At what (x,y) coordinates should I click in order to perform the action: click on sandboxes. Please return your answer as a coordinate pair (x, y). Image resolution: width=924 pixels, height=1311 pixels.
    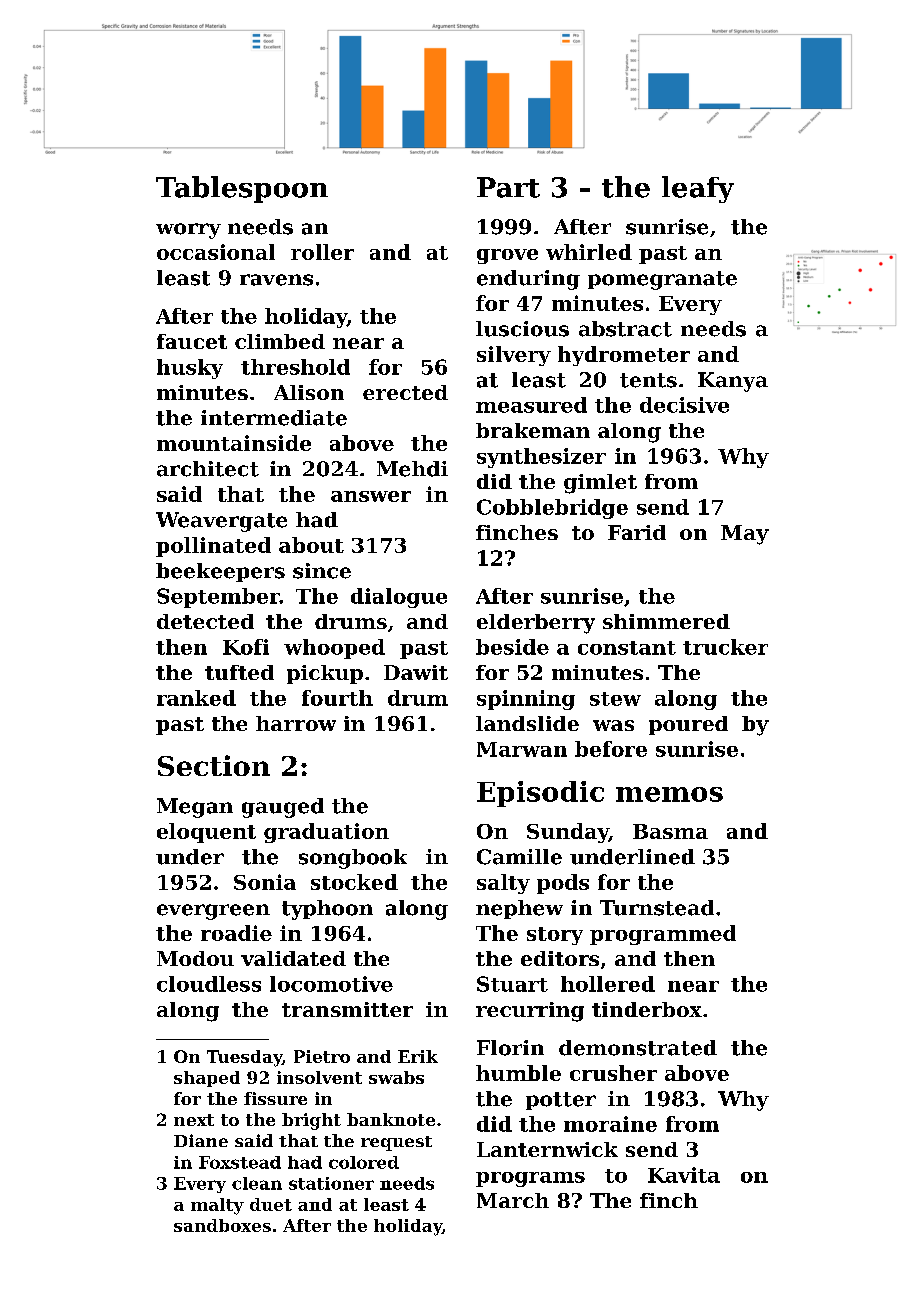
    Looking at the image, I should click on (222, 1225).
